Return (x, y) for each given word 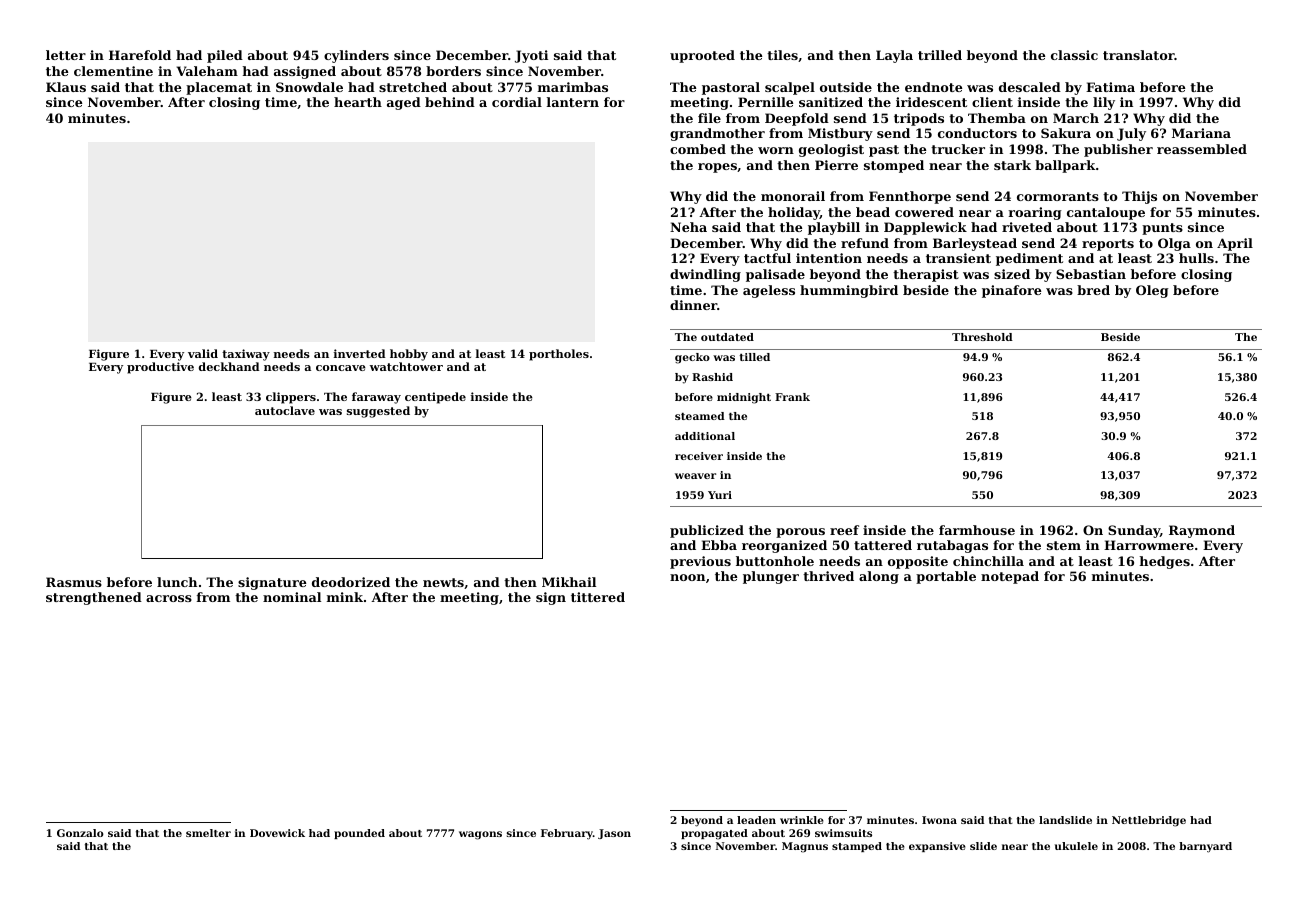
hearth (358, 102)
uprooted (702, 56)
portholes (559, 355)
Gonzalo (80, 833)
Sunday (1134, 531)
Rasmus (74, 582)
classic (1074, 55)
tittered (598, 597)
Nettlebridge (1149, 821)
